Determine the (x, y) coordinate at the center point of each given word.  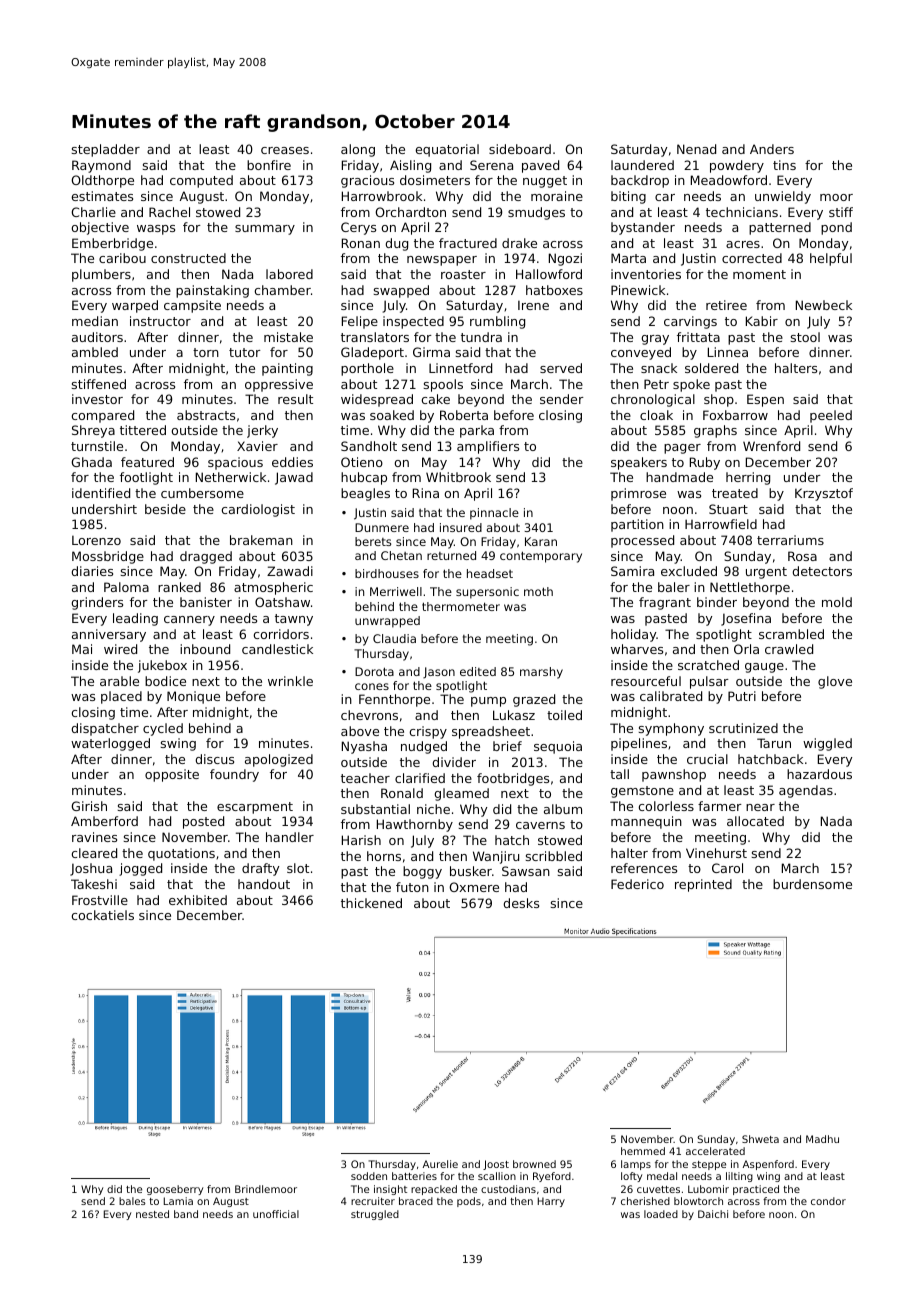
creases (285, 150)
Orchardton (410, 212)
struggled (375, 1215)
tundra (481, 337)
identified (101, 493)
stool (805, 337)
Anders (772, 149)
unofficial (276, 1214)
